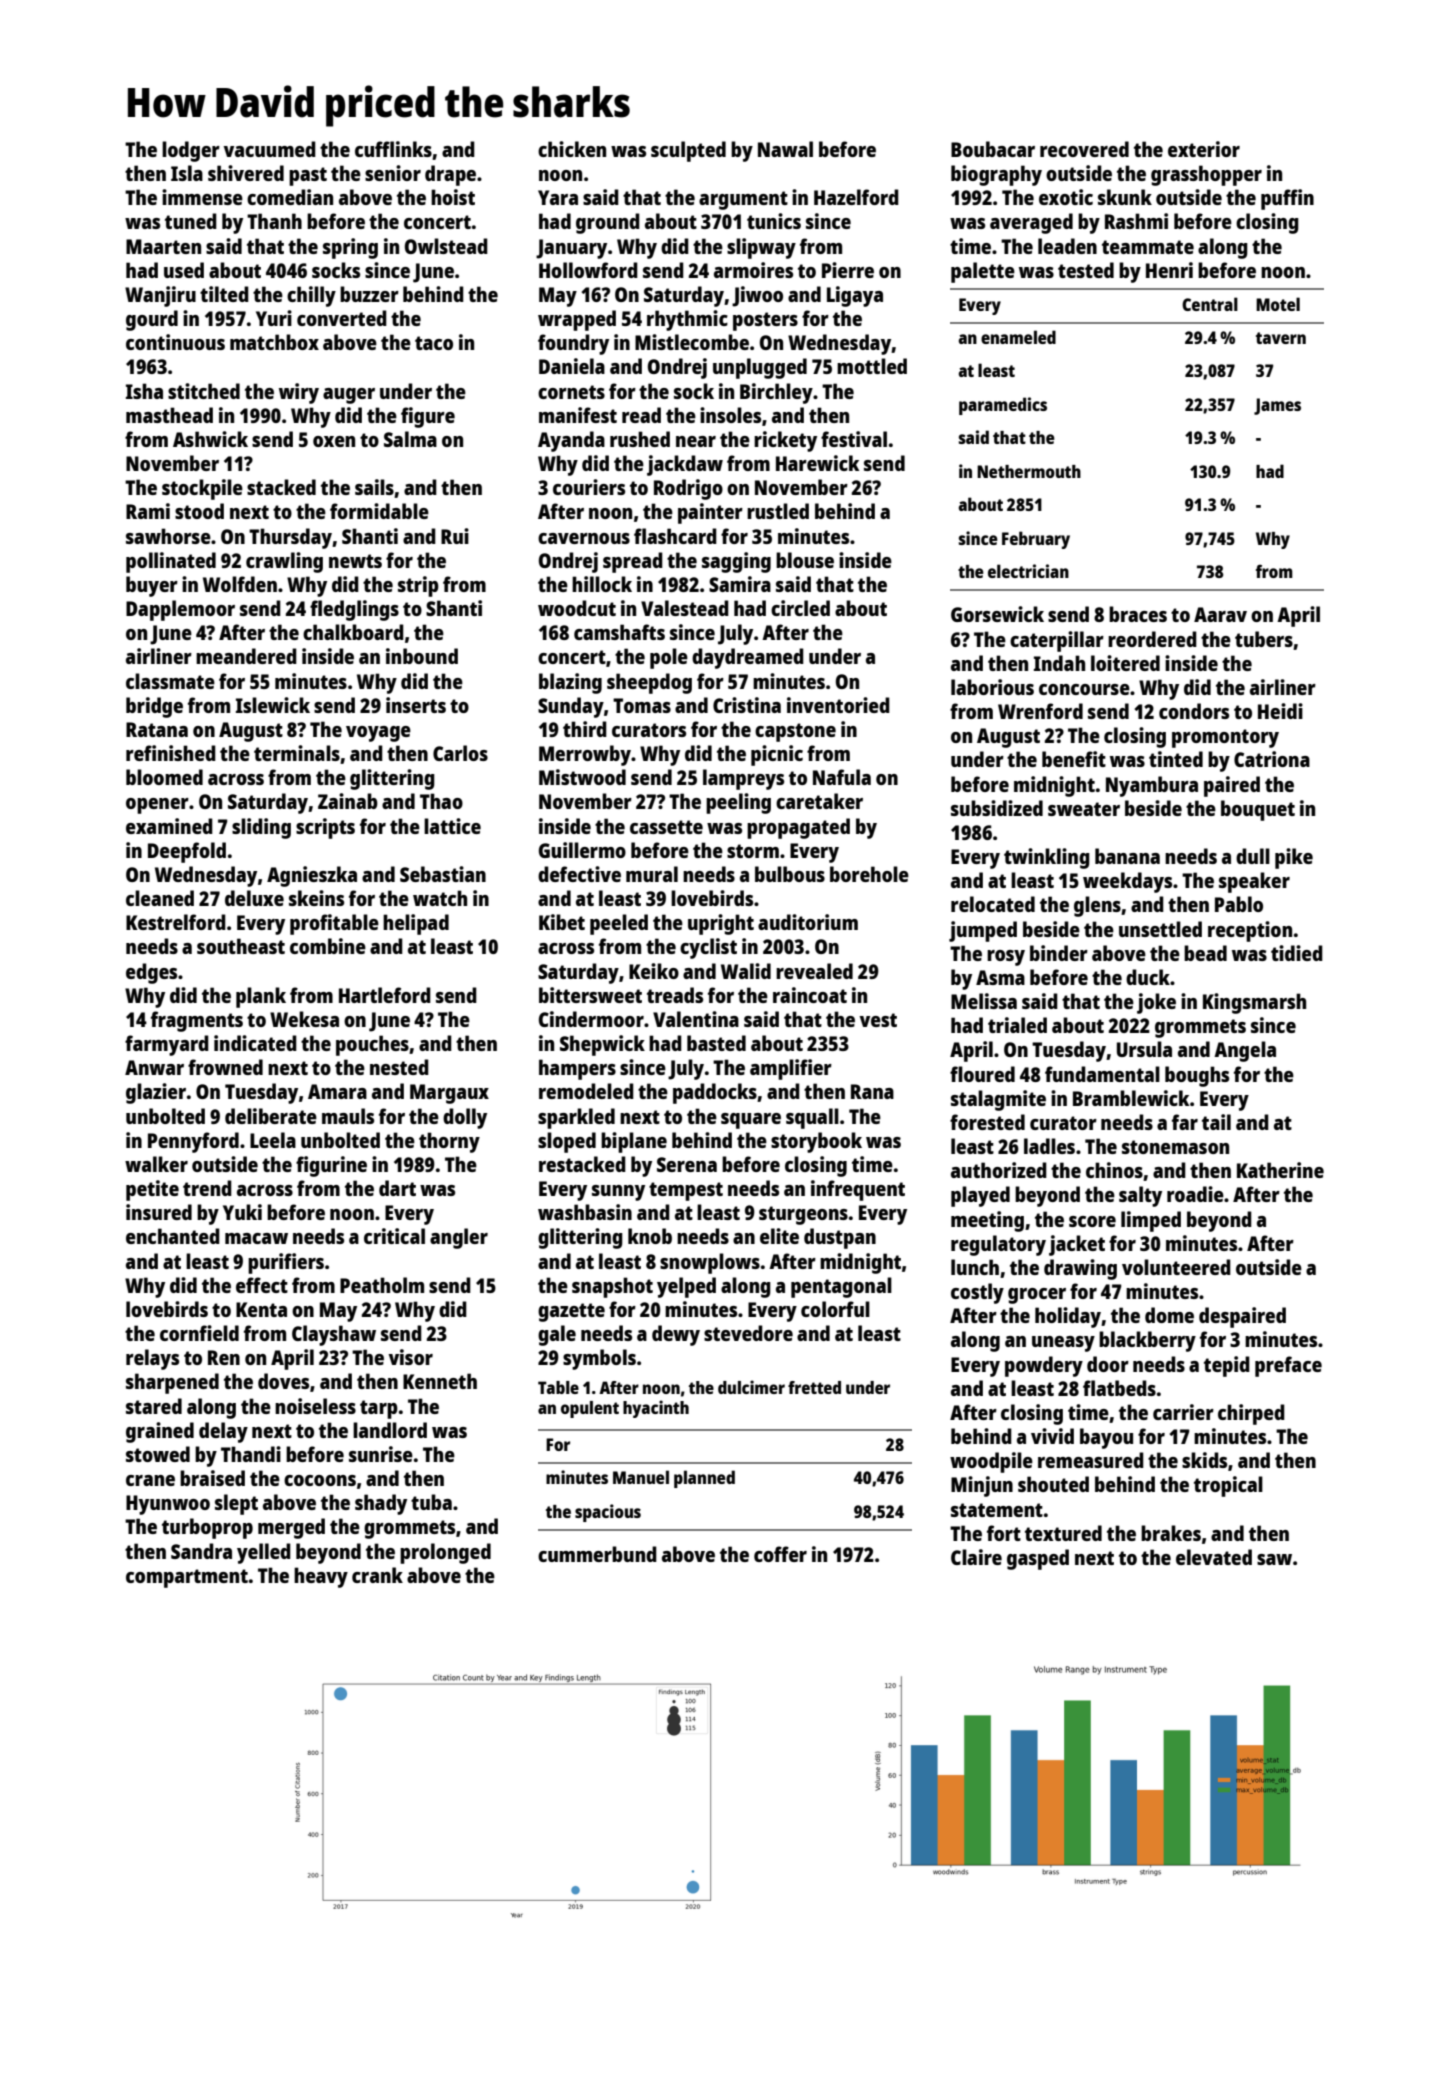 This document has width=1450, height=2100. Describe the element at coordinates (187, 1578) in the document. I see `compartment` at that location.
